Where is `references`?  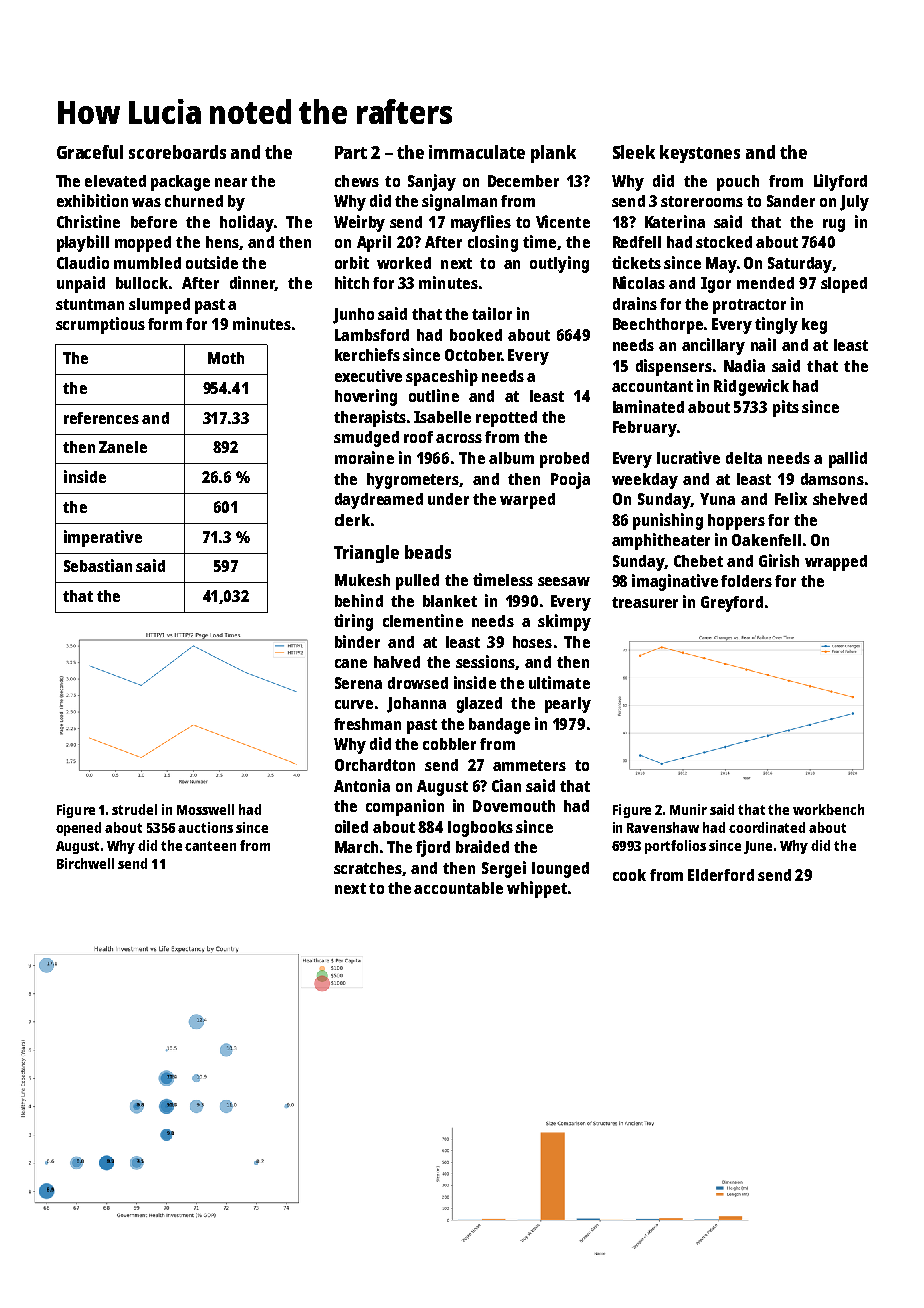 references is located at coordinates (101, 418).
